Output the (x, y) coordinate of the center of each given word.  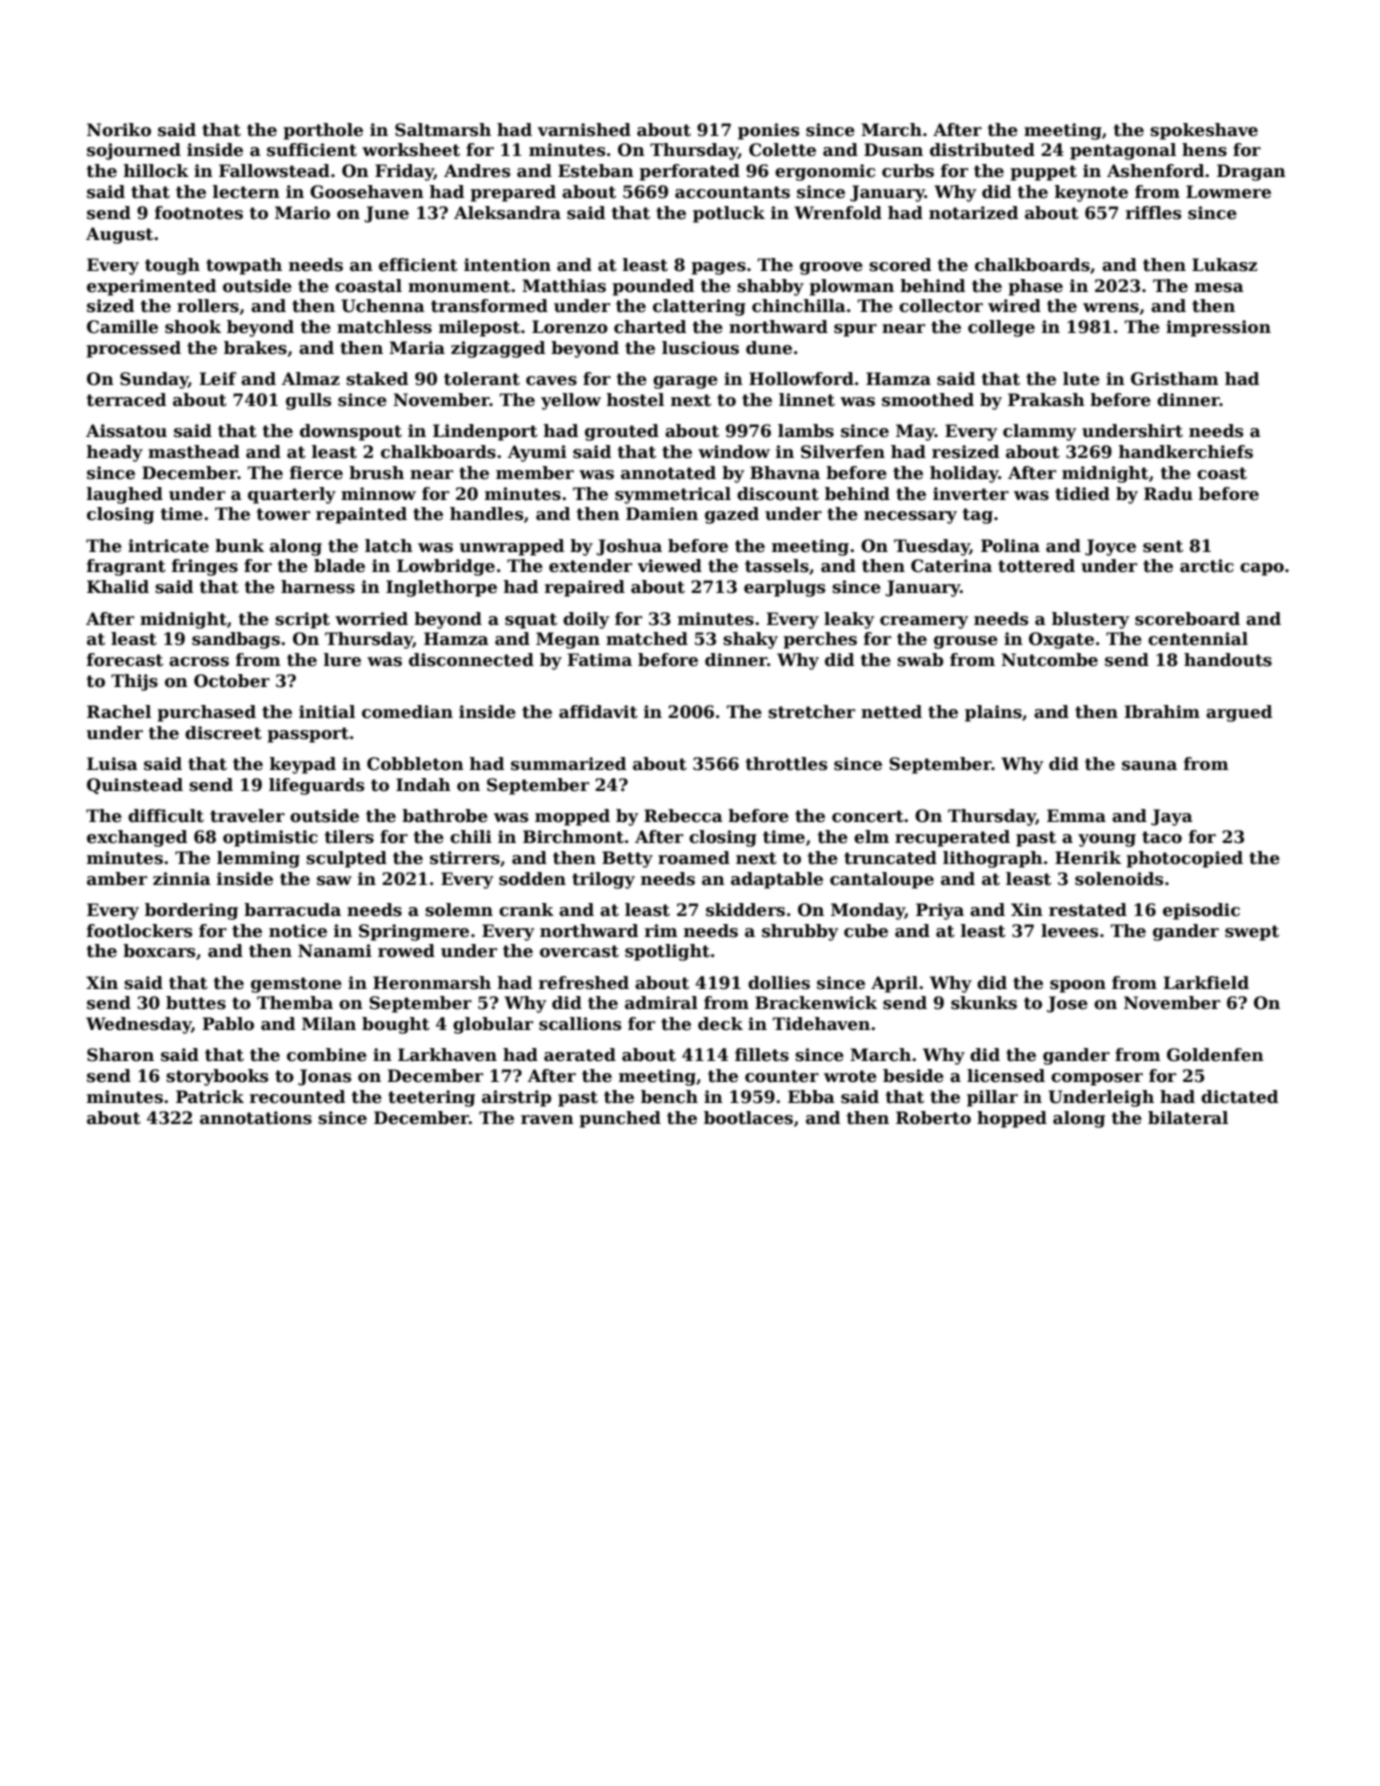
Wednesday (138, 1025)
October (232, 681)
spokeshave (1204, 131)
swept (1252, 933)
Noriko (119, 130)
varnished (584, 130)
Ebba (811, 1097)
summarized (568, 764)
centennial (1198, 639)
